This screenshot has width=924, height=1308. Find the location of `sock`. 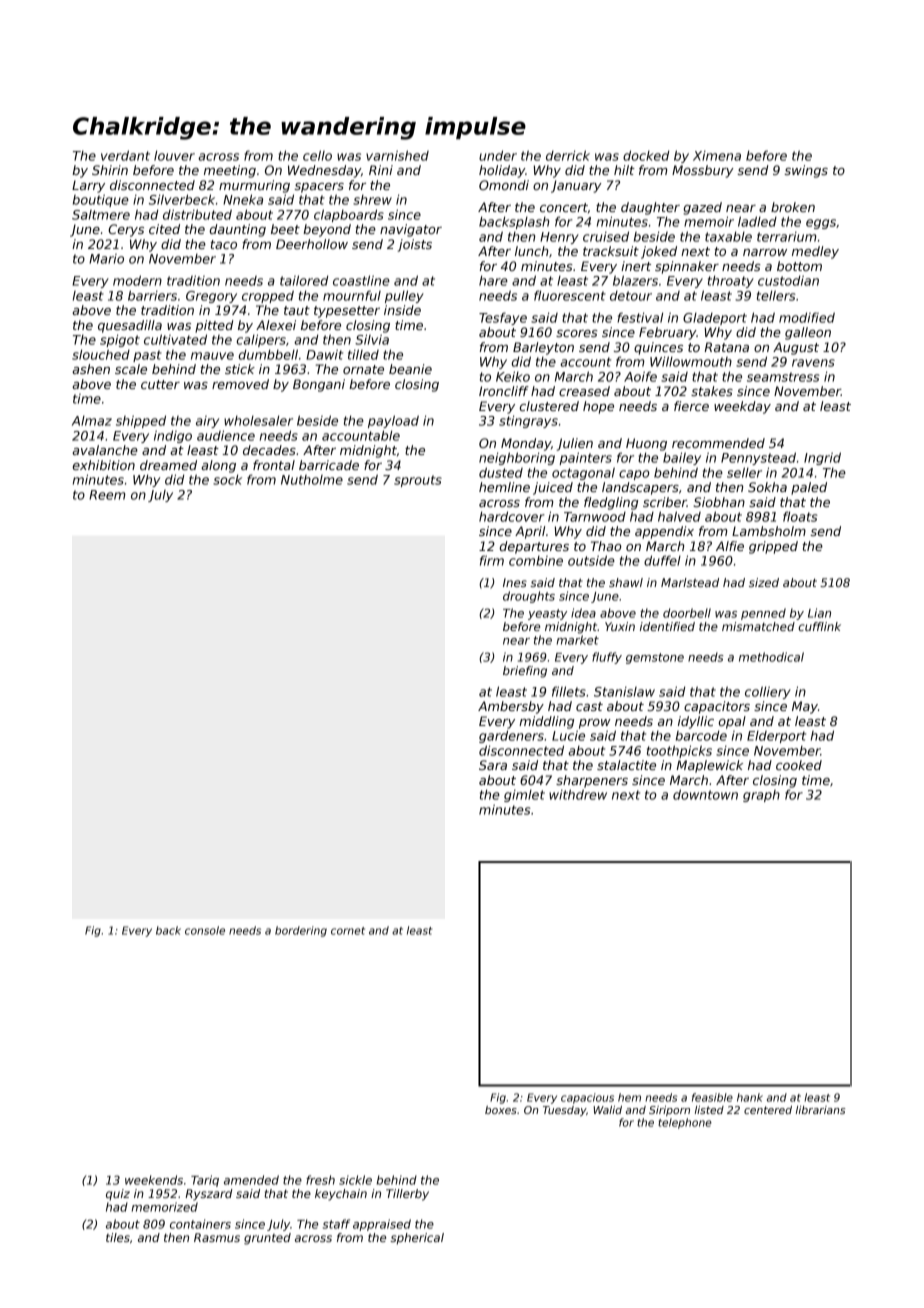

sock is located at coordinates (227, 479).
